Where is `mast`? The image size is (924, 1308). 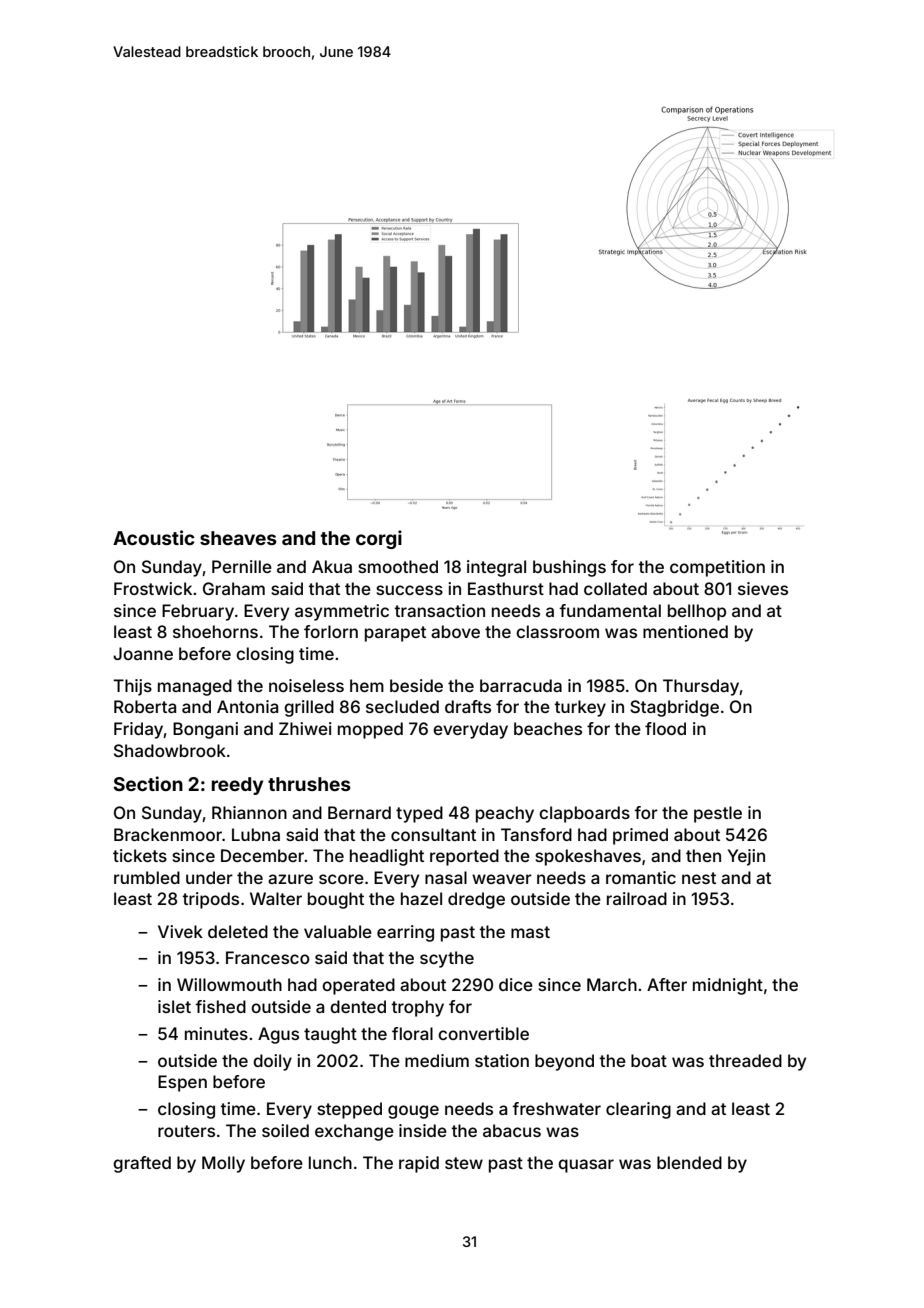 mast is located at coordinates (530, 932).
